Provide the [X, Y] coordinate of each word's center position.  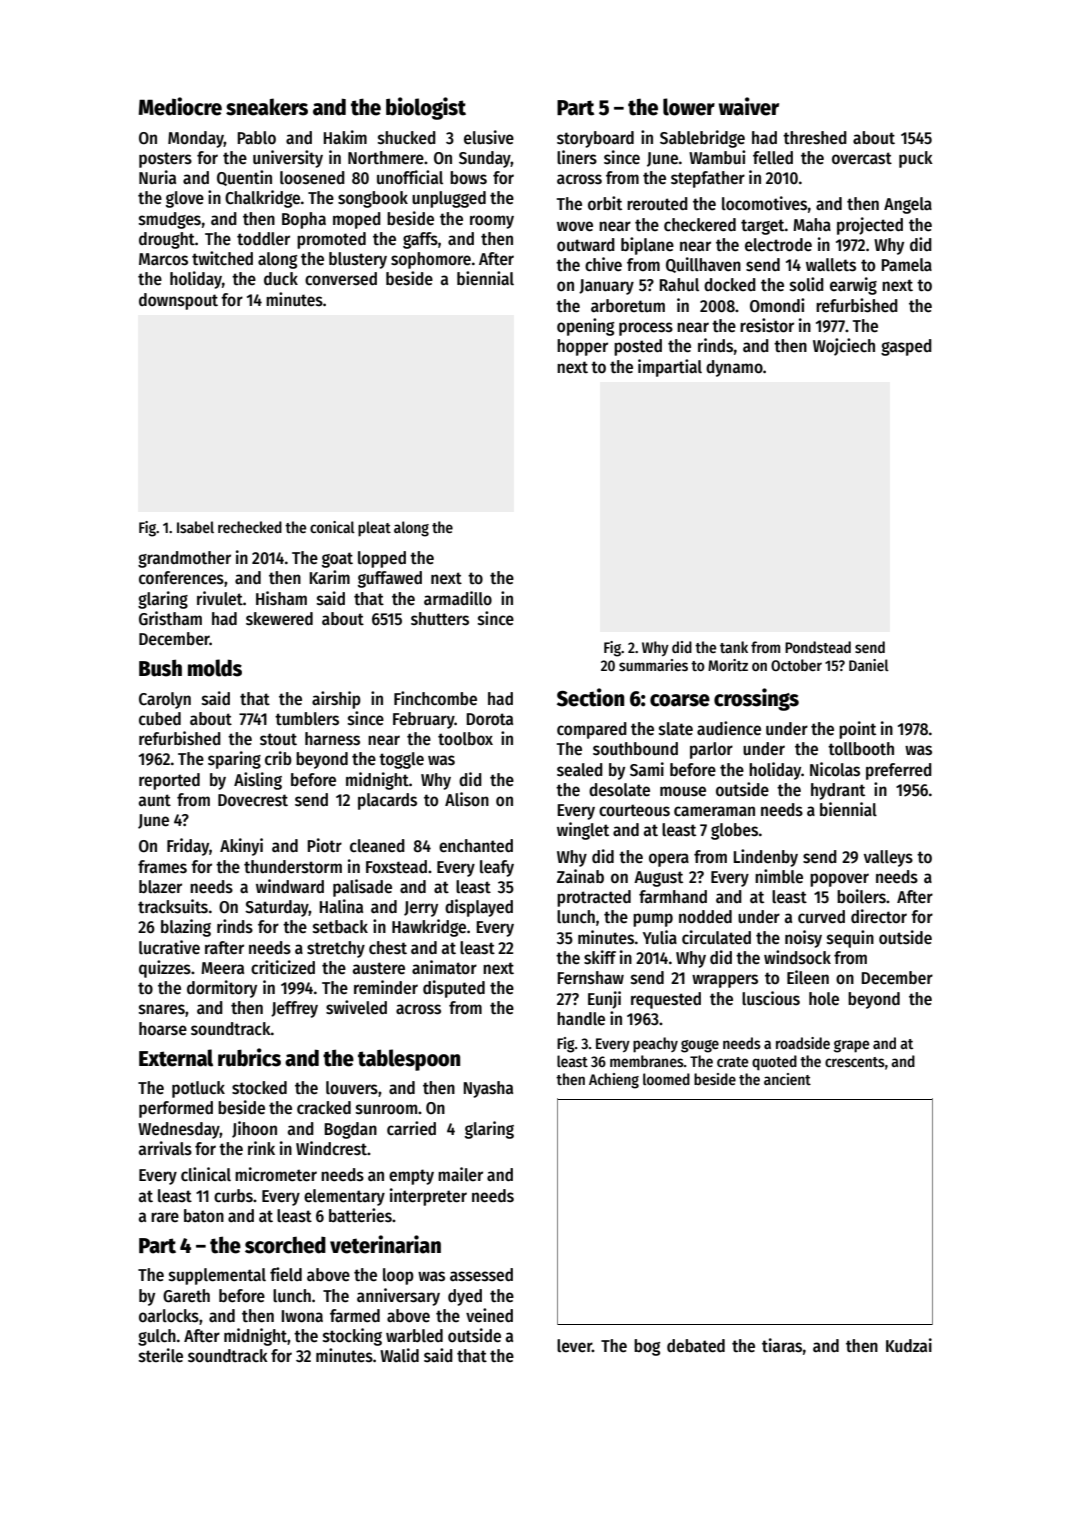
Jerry [421, 909]
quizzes [165, 969]
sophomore [431, 260]
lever [574, 1346]
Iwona [302, 1316]
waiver [749, 106]
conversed [341, 279]
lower [689, 107]
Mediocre [180, 106]
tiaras [782, 1345]
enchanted [476, 846]
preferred [899, 771]
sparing [234, 760]
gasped [906, 347]
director [879, 916]
